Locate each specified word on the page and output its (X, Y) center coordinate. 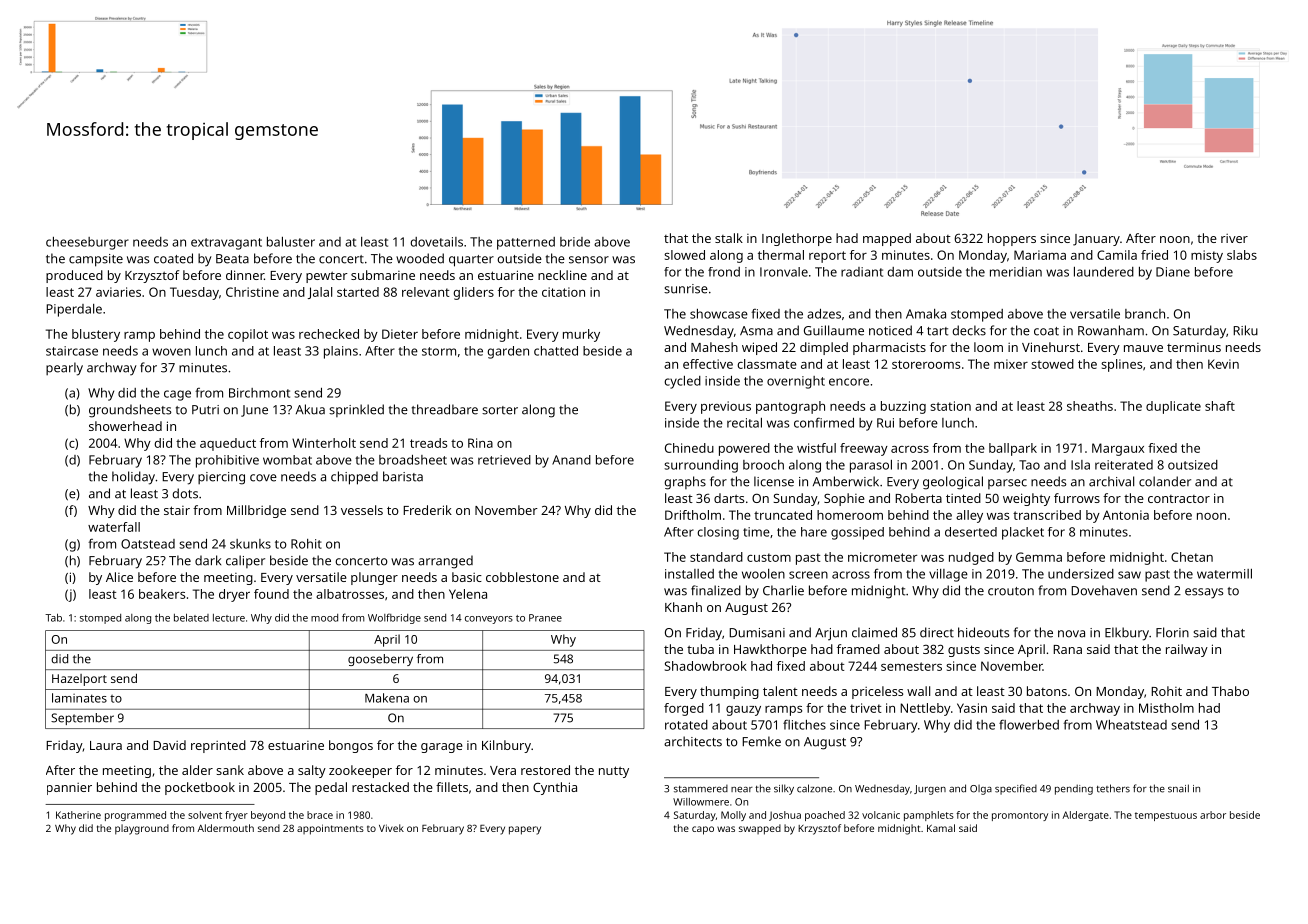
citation (563, 292)
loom (988, 347)
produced (74, 276)
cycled (682, 382)
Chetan (1192, 557)
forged (684, 709)
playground (142, 829)
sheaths (1090, 406)
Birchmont (259, 393)
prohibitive (227, 461)
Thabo (1230, 691)
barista (403, 476)
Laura (106, 745)
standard (716, 557)
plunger (374, 578)
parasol (871, 466)
